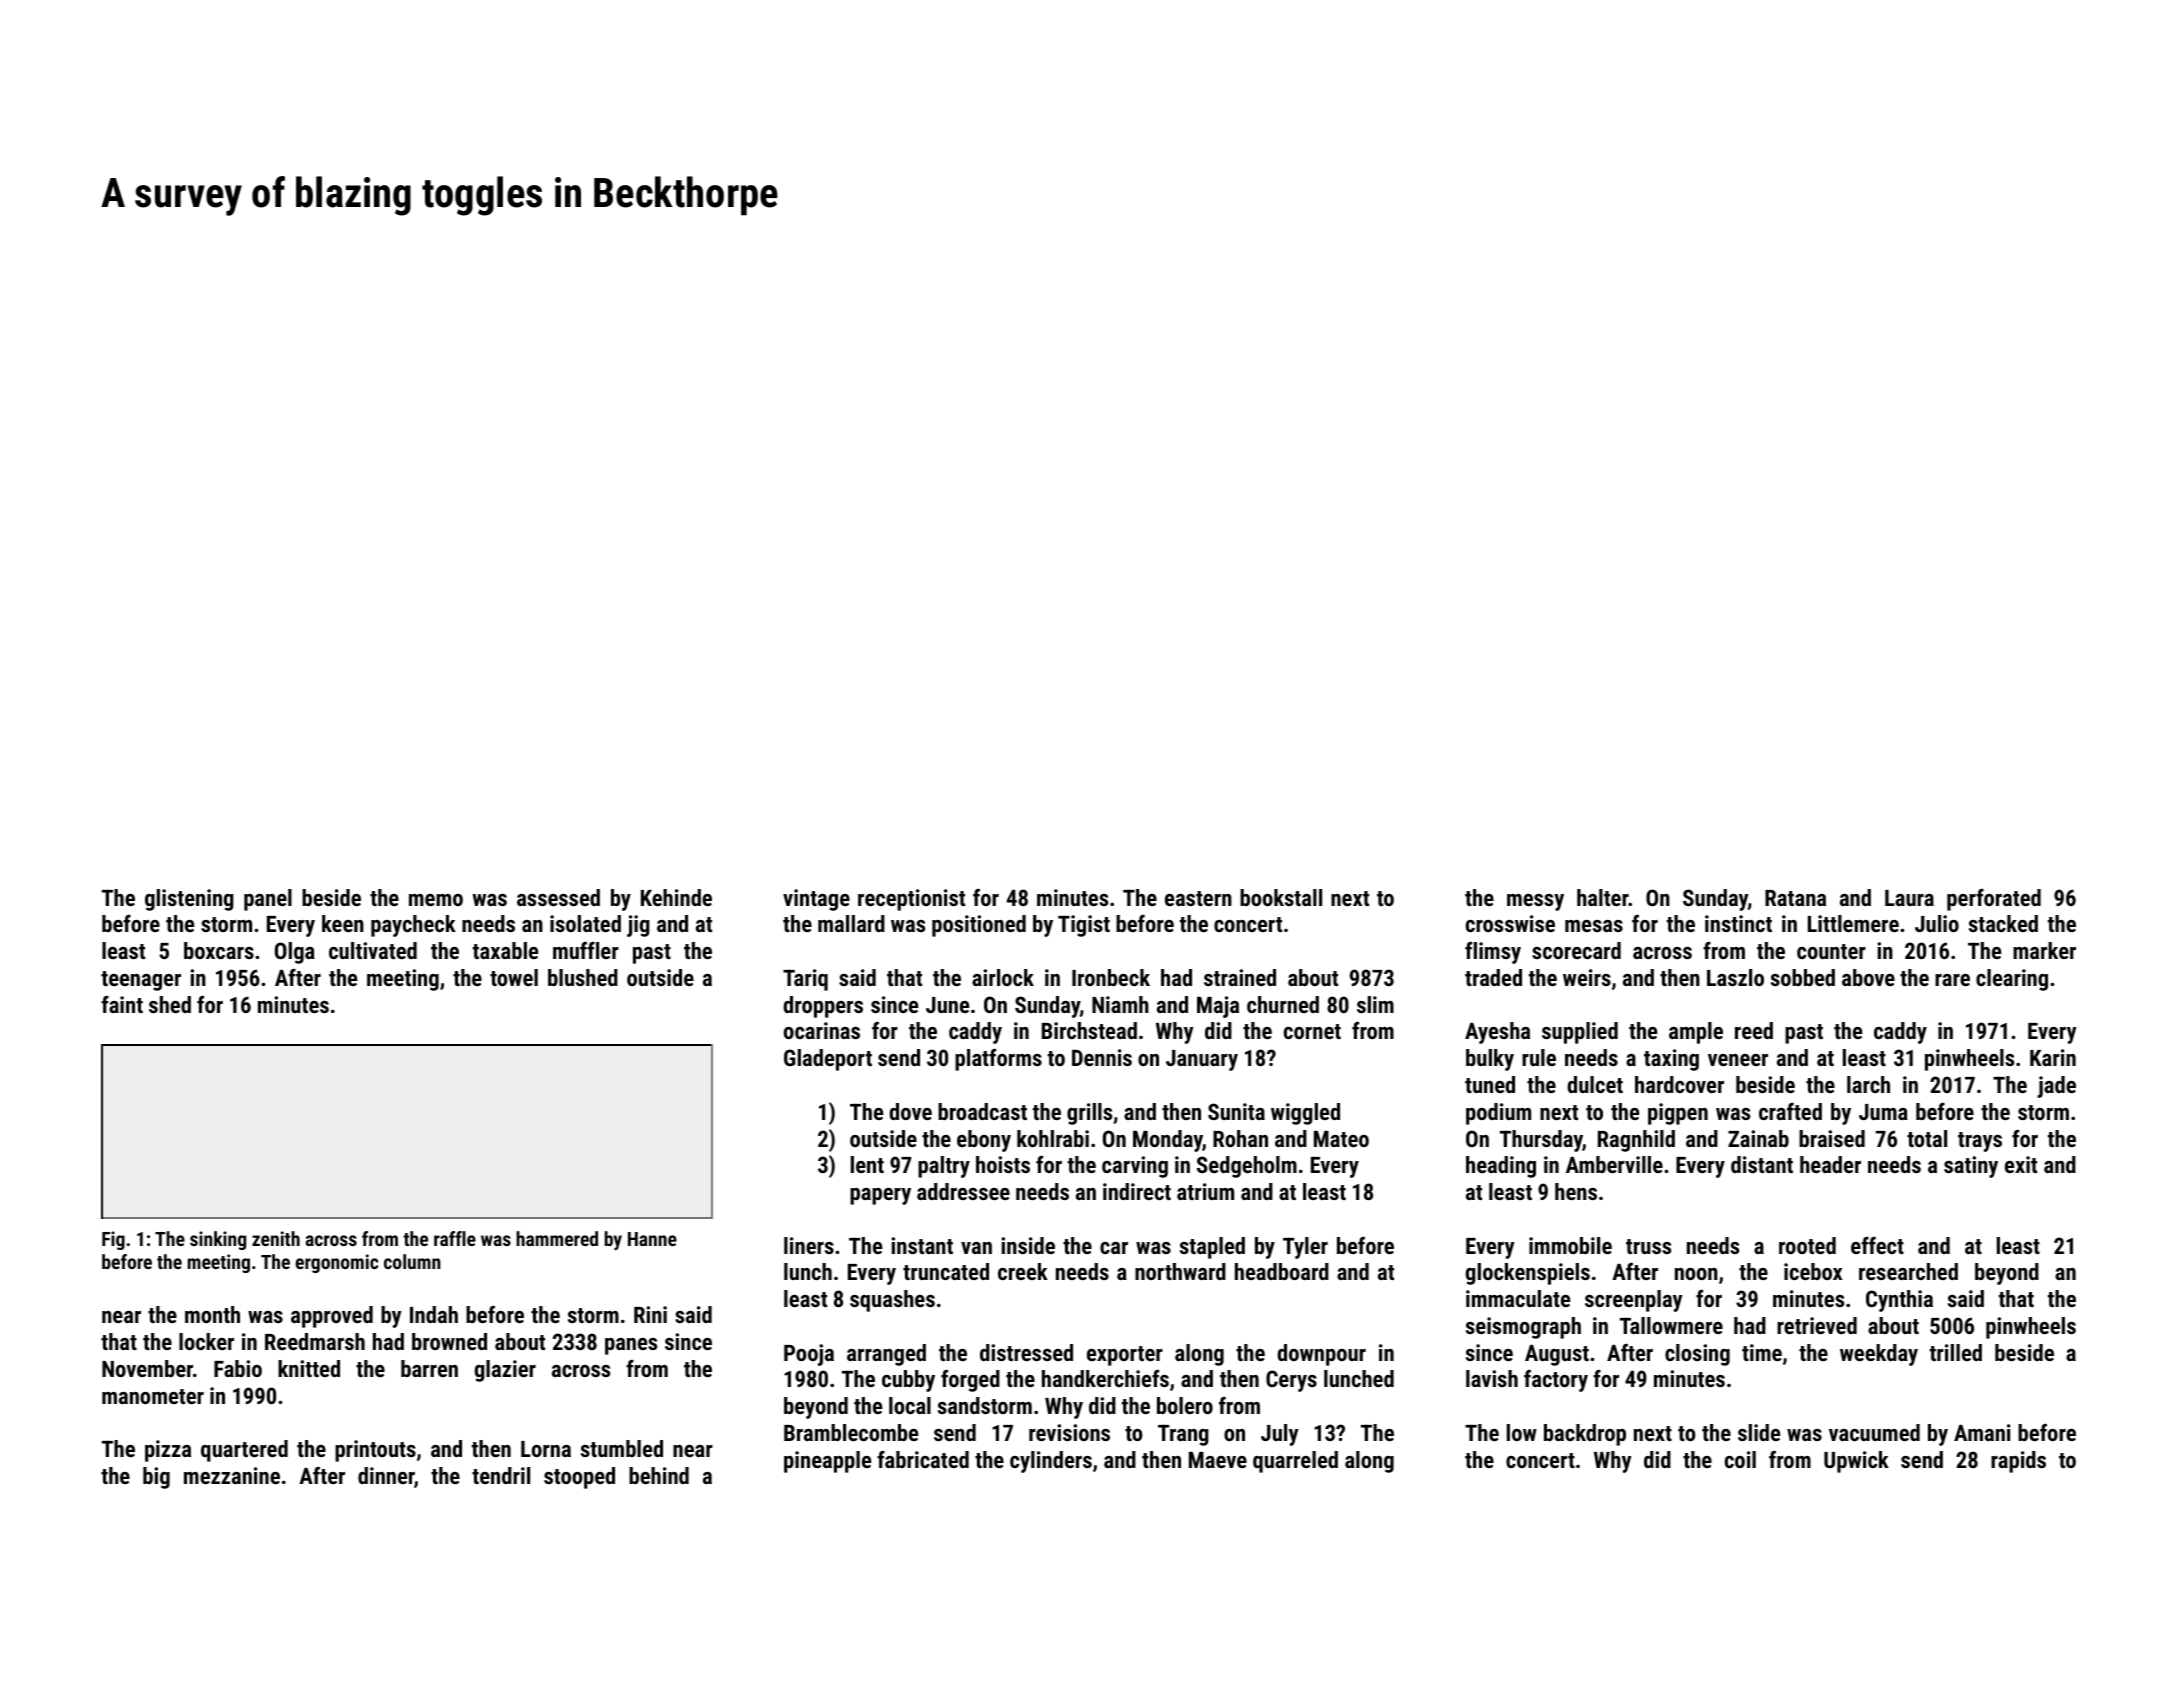 This screenshot has height=1683, width=2178. I want to click on satiny, so click(1971, 1167).
